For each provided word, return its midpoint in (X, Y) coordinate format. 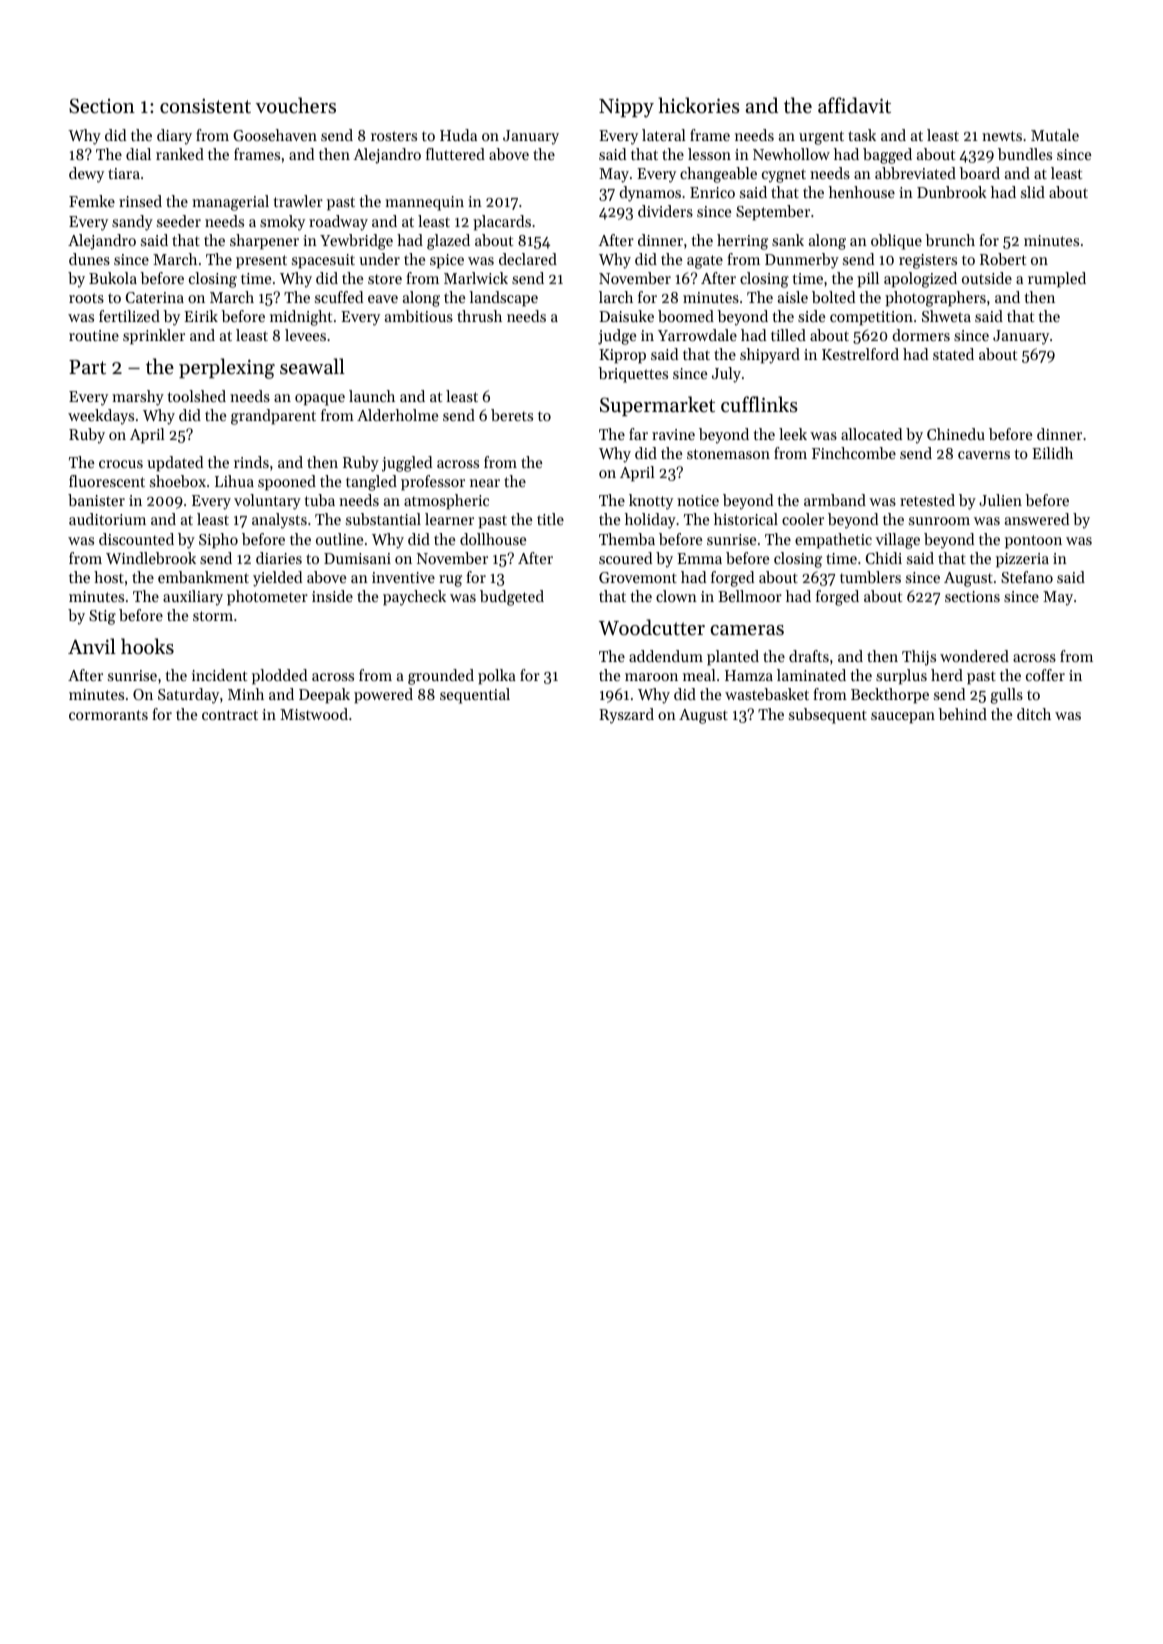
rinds (251, 462)
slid (1033, 192)
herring (742, 242)
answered (1037, 519)
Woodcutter (652, 627)
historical (746, 519)
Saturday (188, 696)
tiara (124, 173)
